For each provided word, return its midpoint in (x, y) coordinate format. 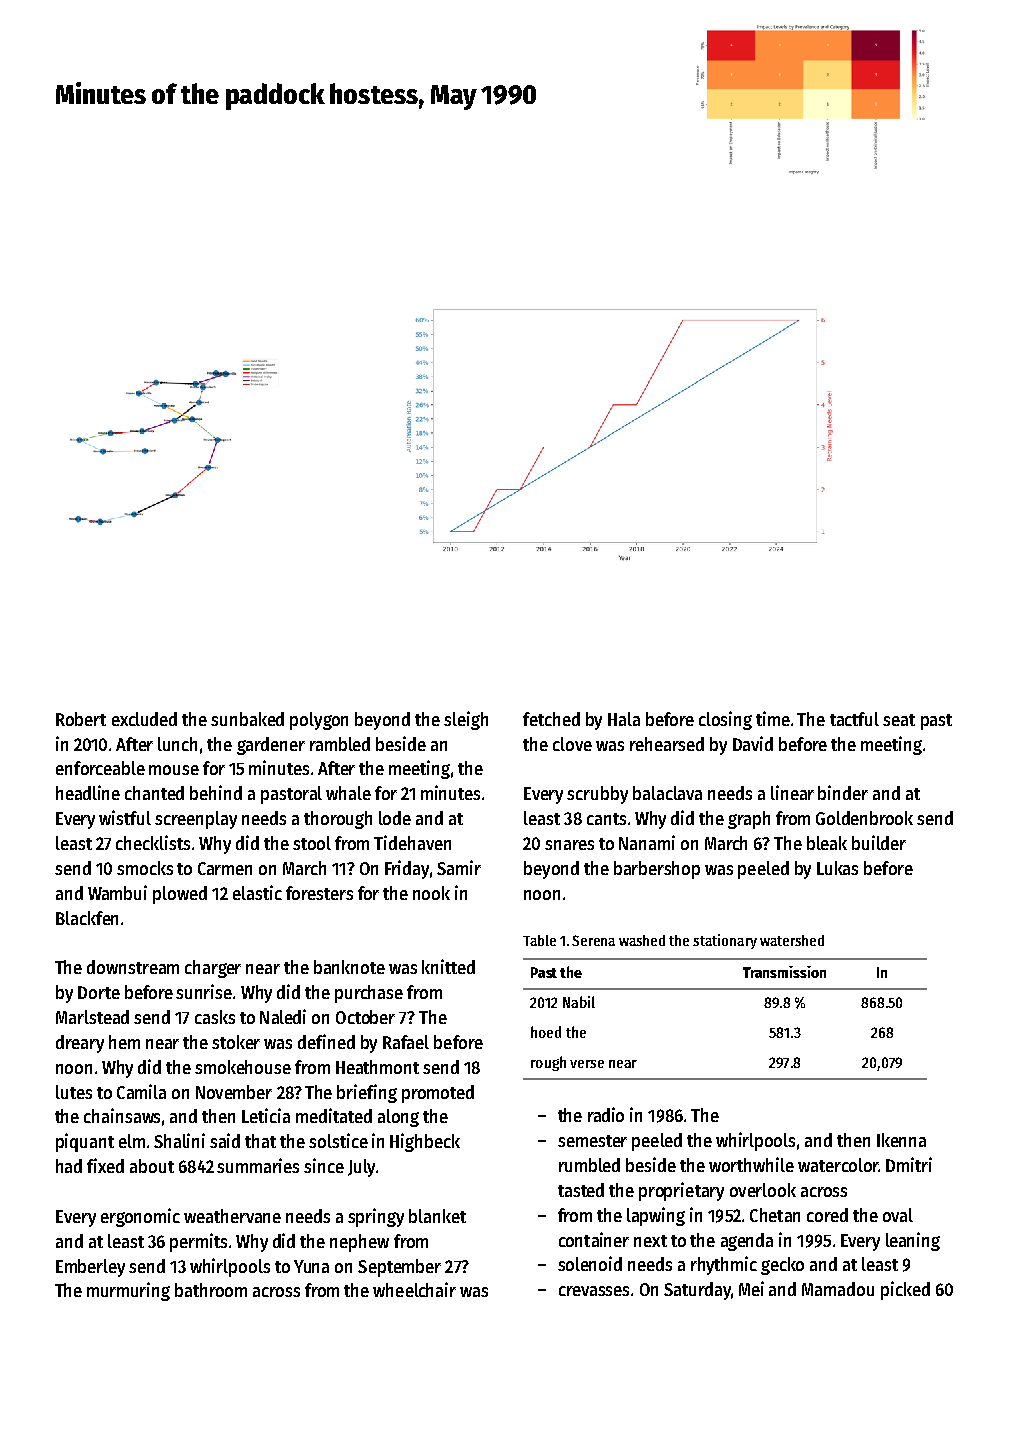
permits (198, 1242)
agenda (747, 1242)
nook (431, 893)
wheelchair (414, 1289)
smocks (145, 868)
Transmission (784, 972)
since (324, 1165)
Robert (81, 719)
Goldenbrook (864, 818)
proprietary (681, 1191)
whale (348, 793)
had (69, 1166)
